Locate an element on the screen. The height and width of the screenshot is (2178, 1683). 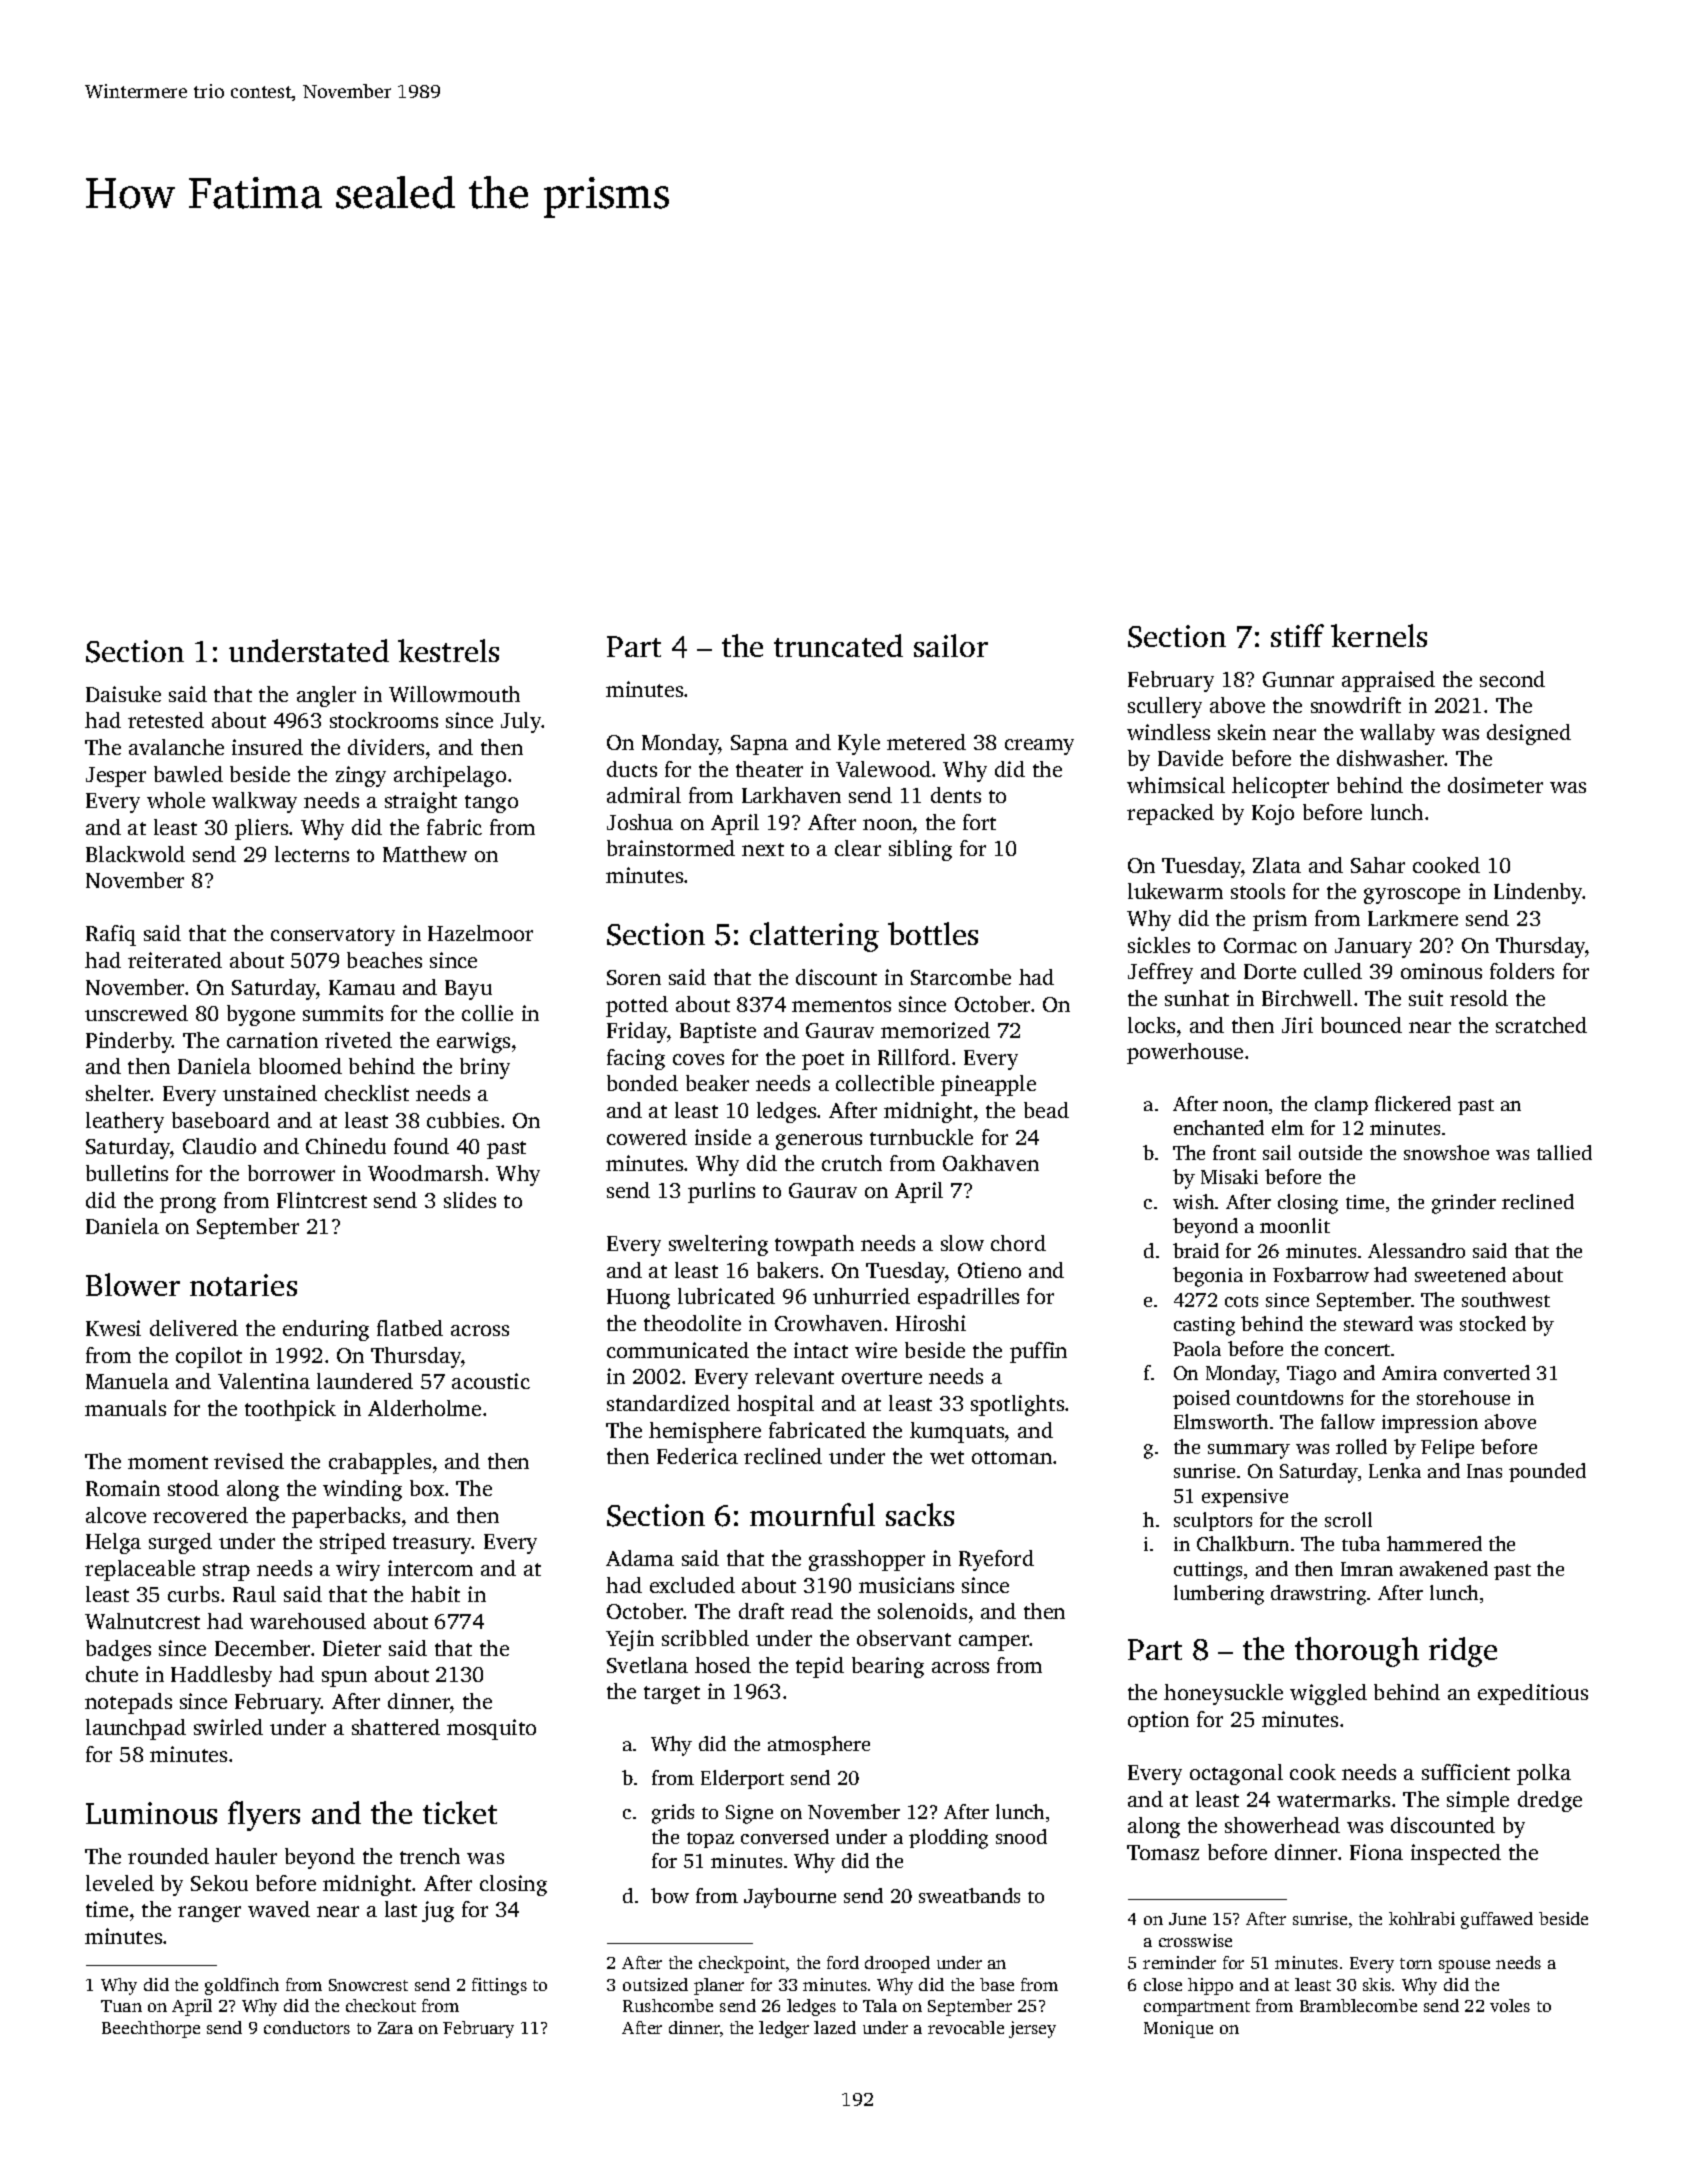
tallied is located at coordinates (1564, 1152).
